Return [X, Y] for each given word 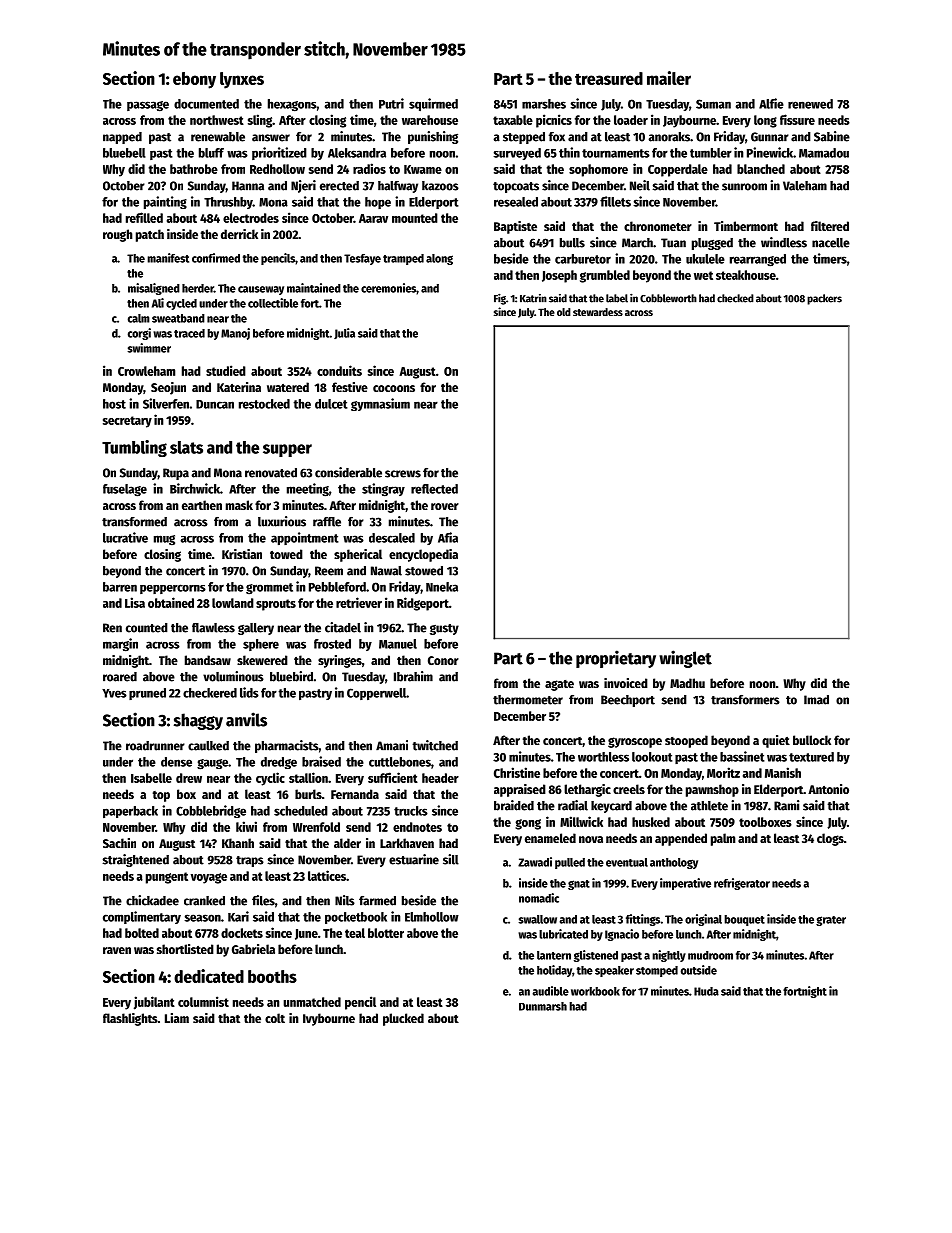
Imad [816, 700]
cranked [204, 901]
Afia [448, 537]
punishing [433, 137]
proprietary [616, 659]
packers [824, 299]
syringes [340, 661]
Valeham [805, 186]
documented [206, 104]
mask [239, 505]
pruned [147, 694]
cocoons [394, 388]
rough [118, 235]
